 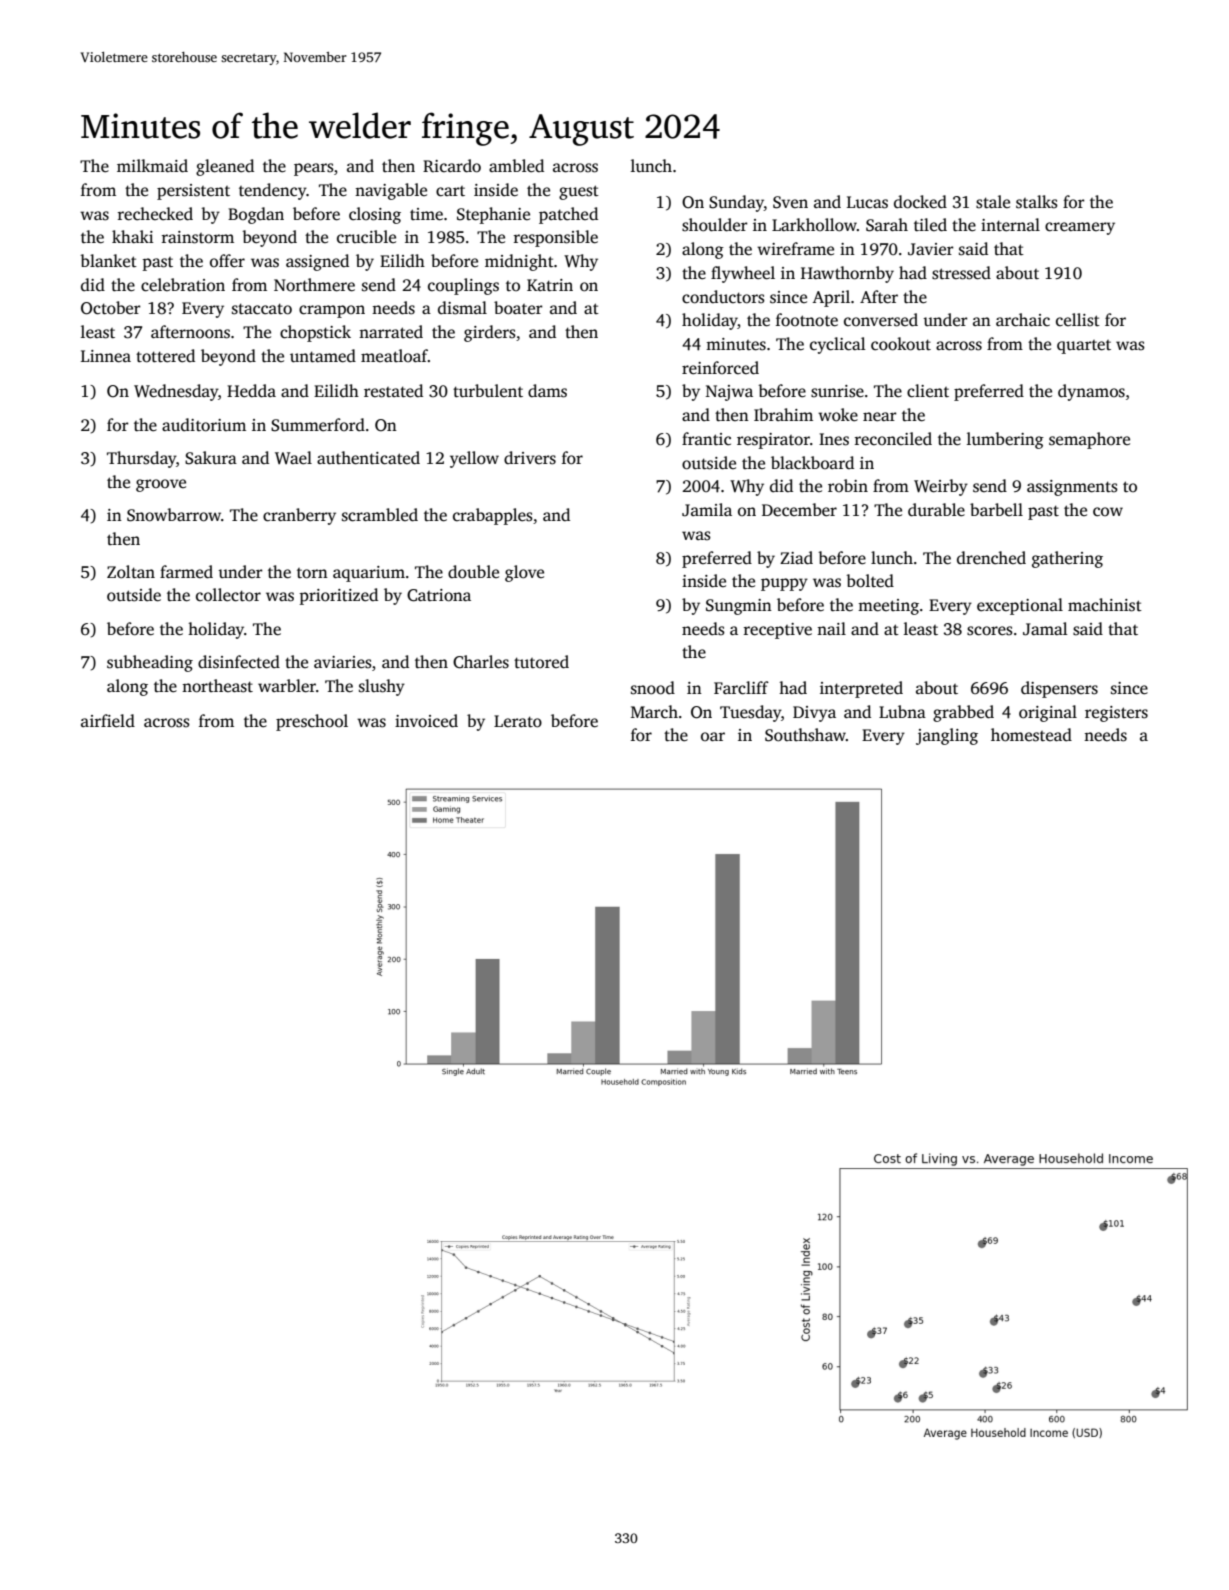 What do you see at coordinates (312, 722) in the screenshot?
I see `preschool` at bounding box center [312, 722].
